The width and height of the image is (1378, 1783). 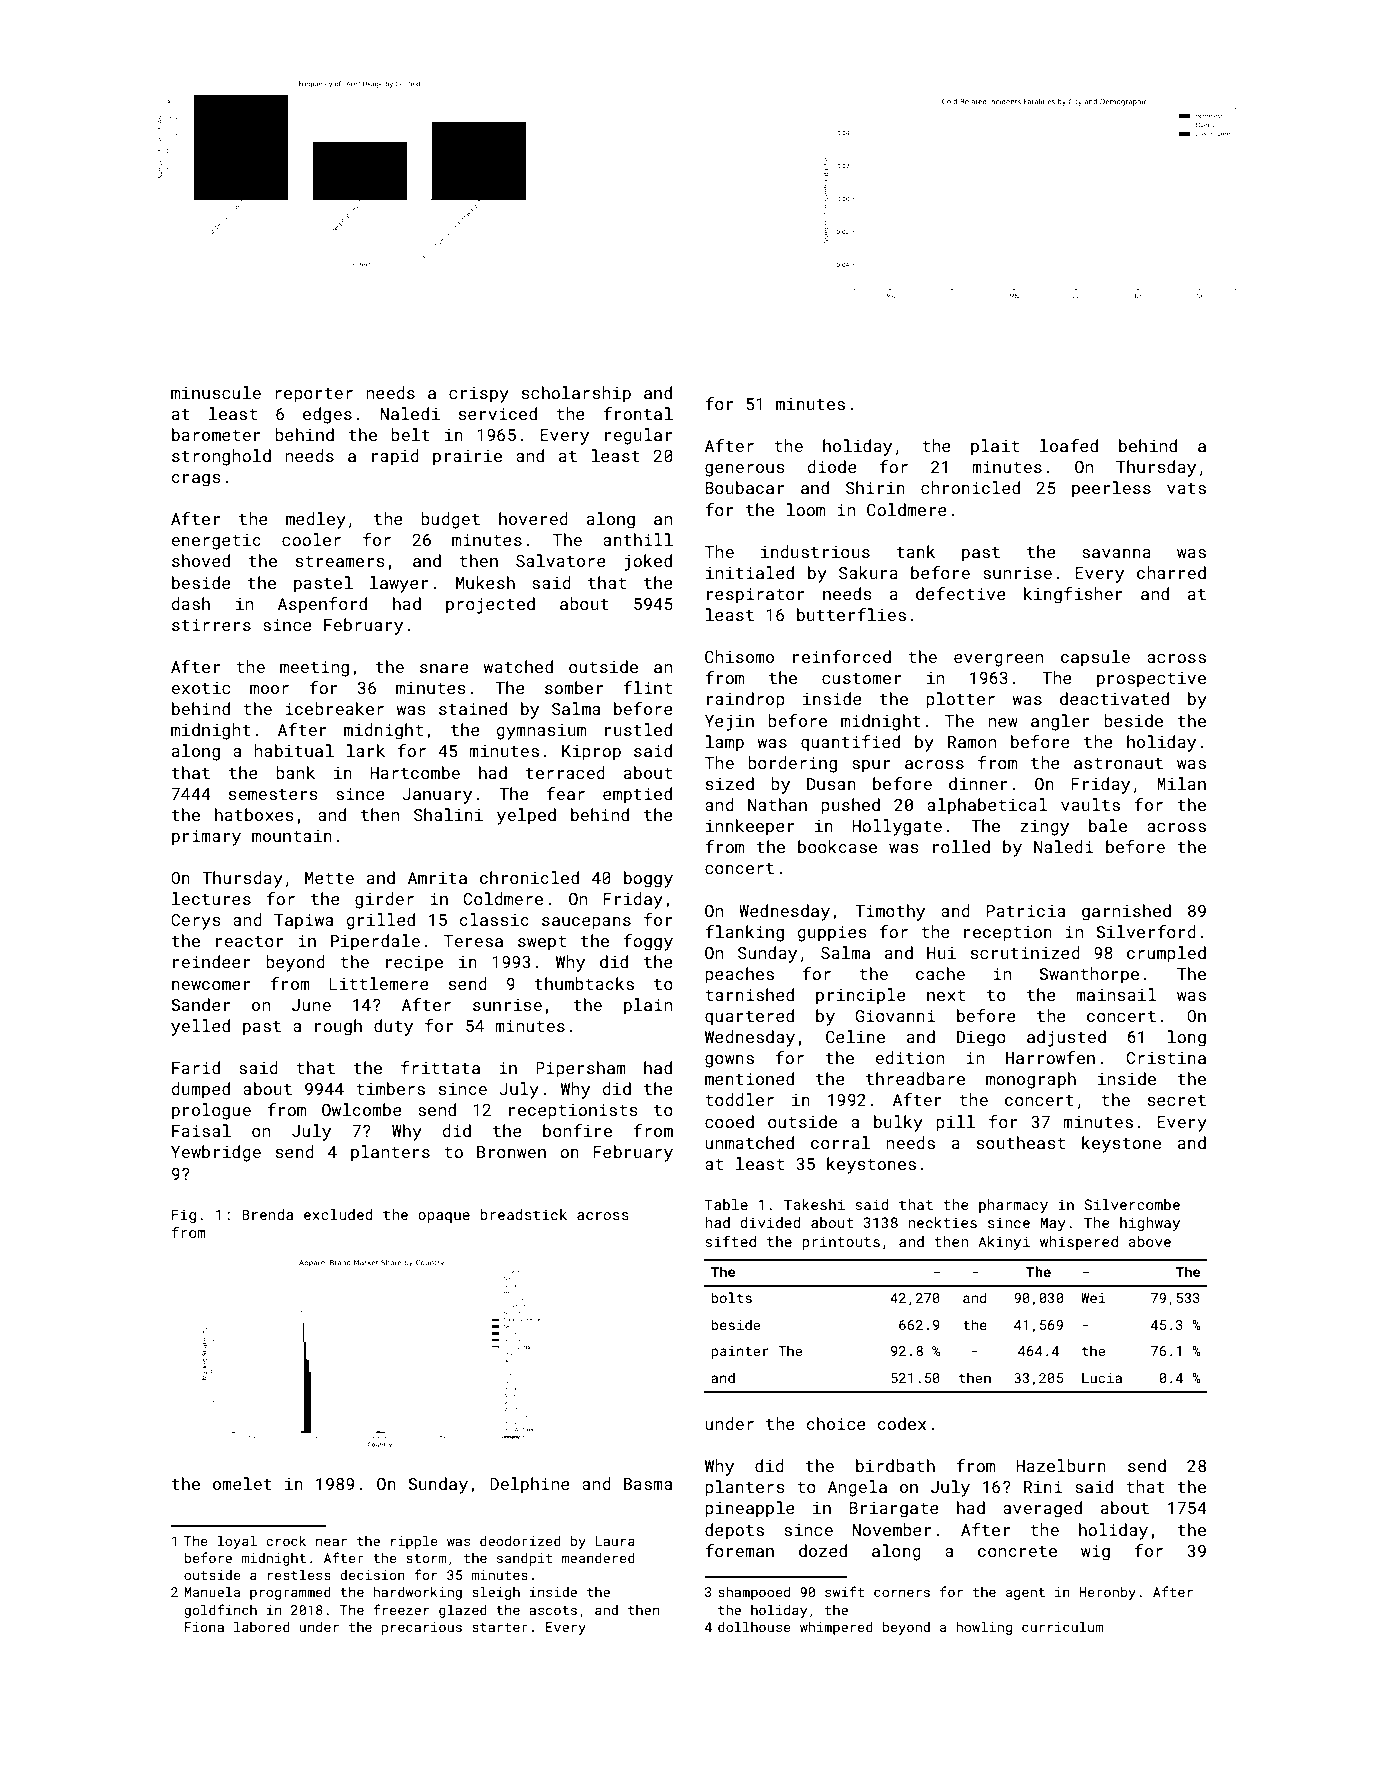 What do you see at coordinates (204, 1627) in the image?
I see `Fiona` at bounding box center [204, 1627].
